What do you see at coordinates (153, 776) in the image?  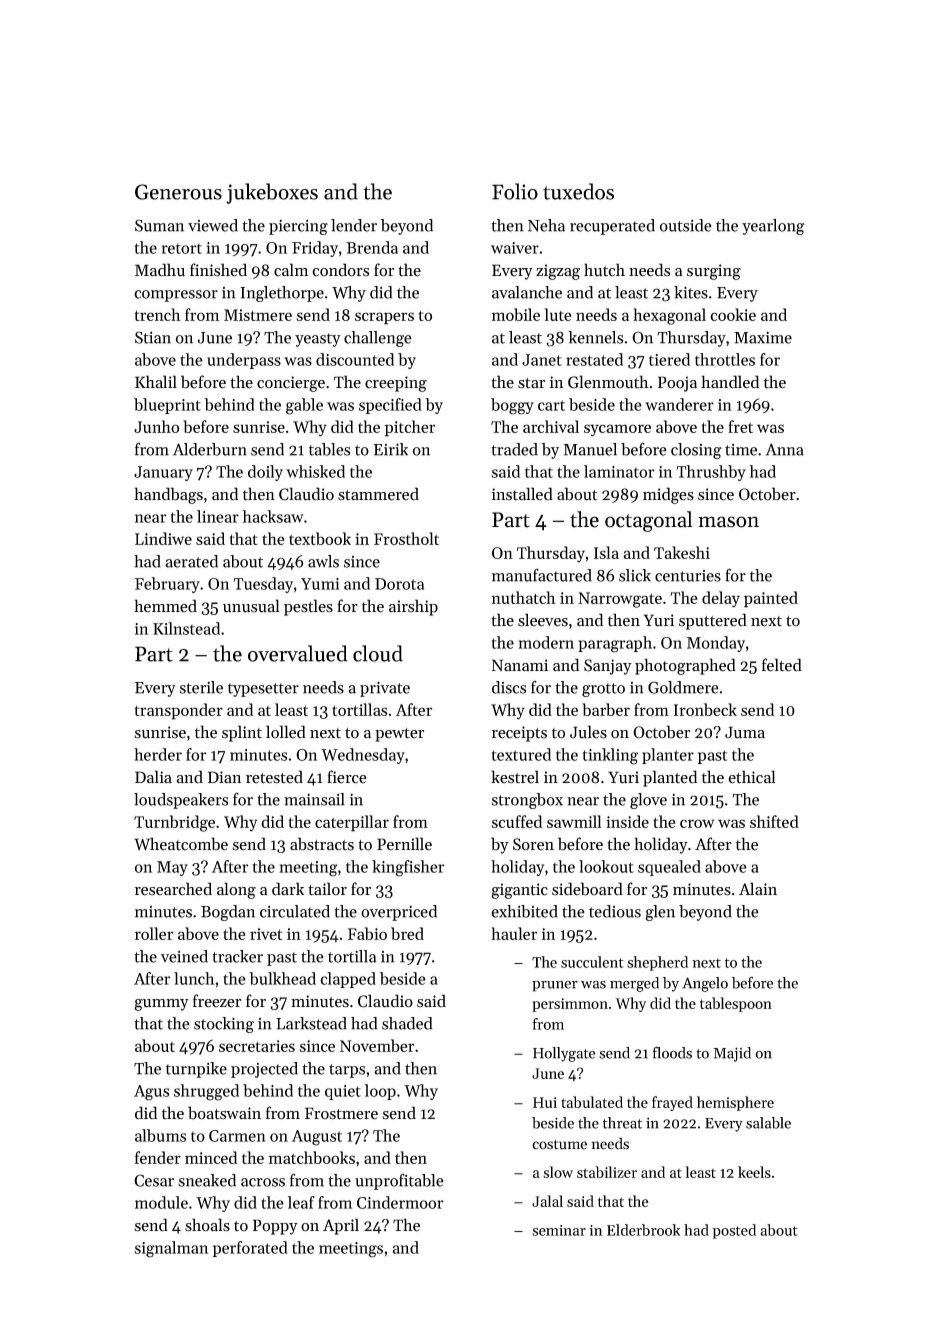 I see `Dalia` at bounding box center [153, 776].
